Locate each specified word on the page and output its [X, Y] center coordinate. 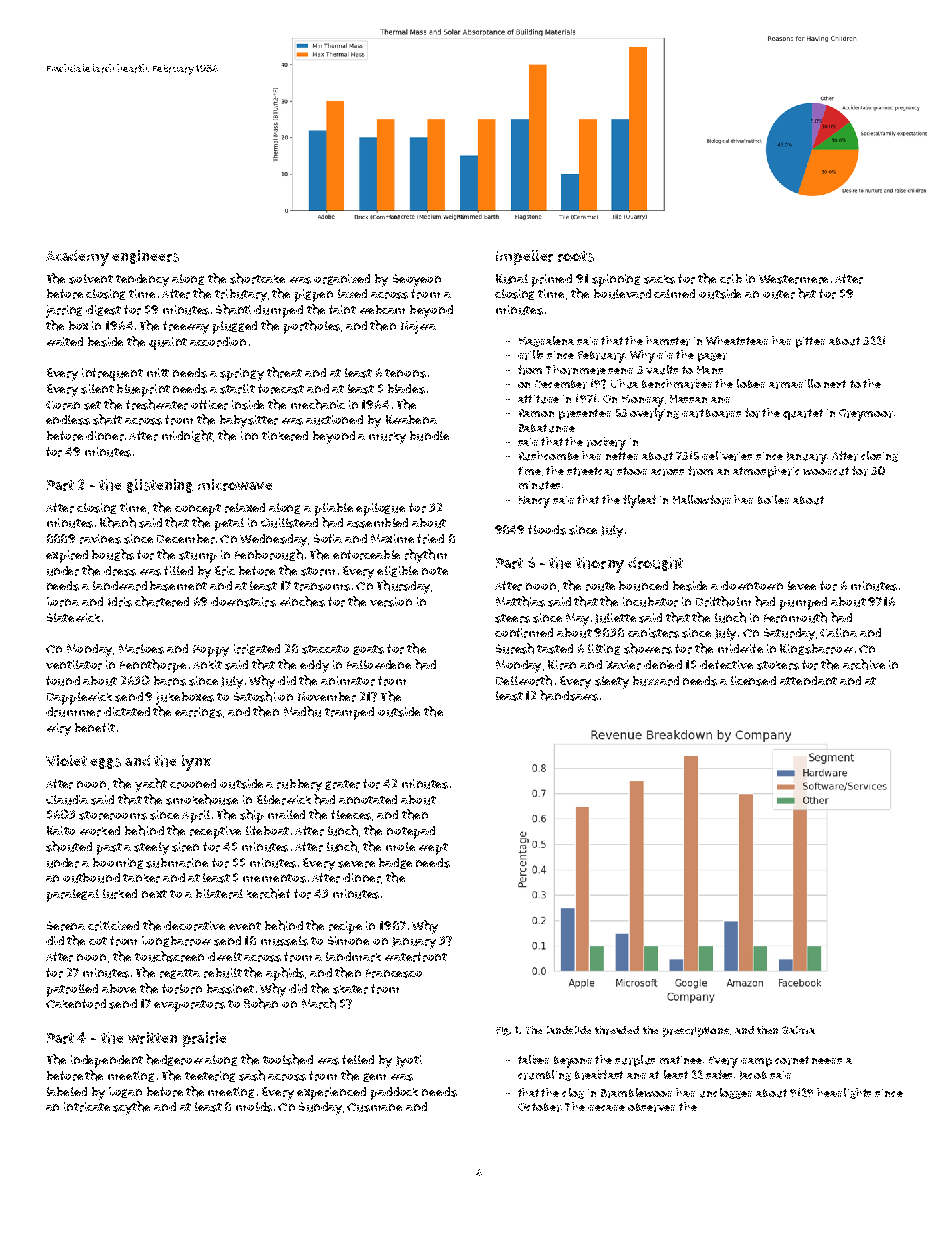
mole [400, 846]
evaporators [189, 1006]
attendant [808, 680]
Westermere [793, 279]
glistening [160, 486]
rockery [606, 443]
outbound [91, 878]
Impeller [524, 257]
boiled [773, 499]
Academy [77, 258]
